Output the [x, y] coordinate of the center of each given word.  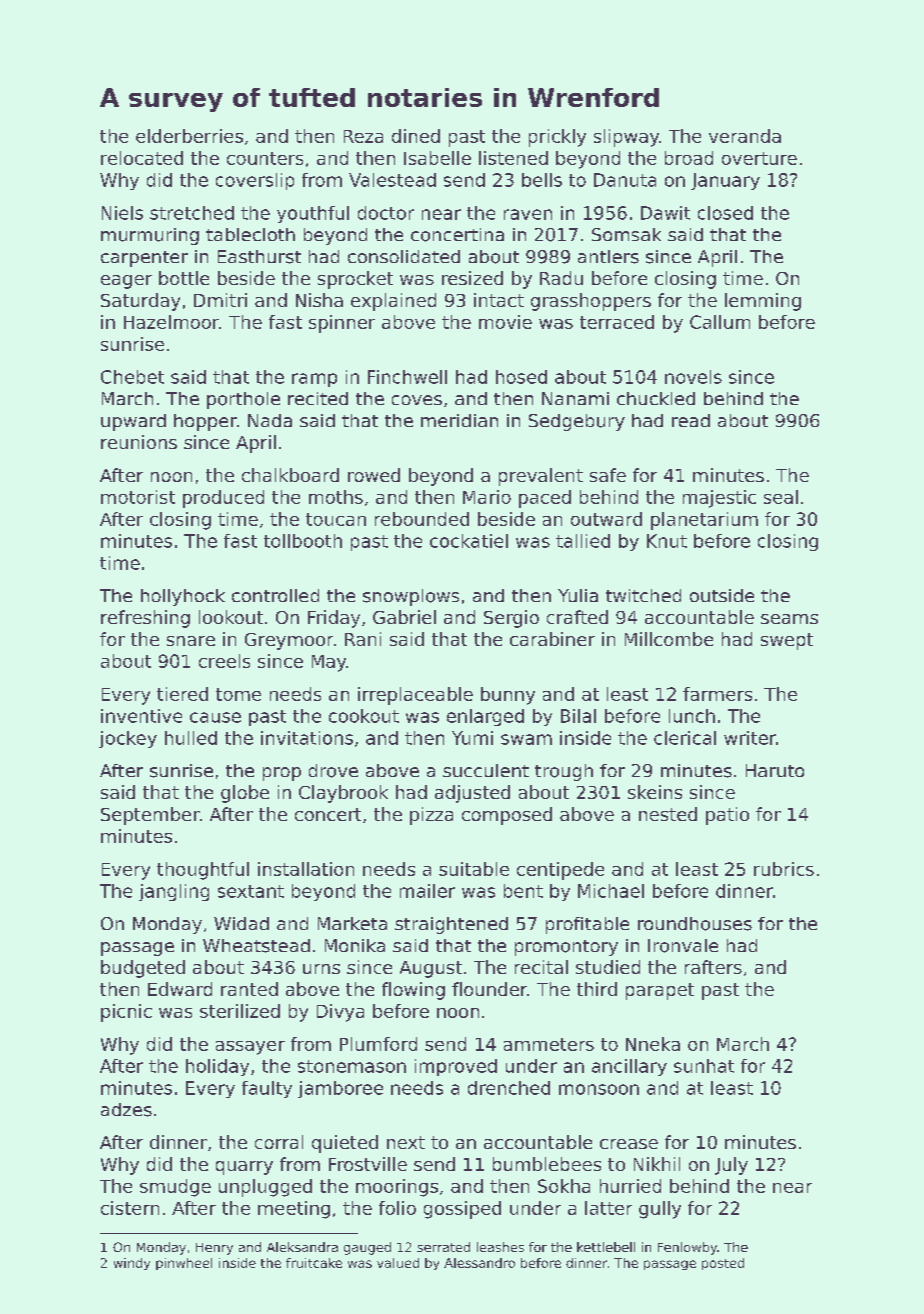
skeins [655, 792]
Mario [487, 497]
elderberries [189, 136]
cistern [130, 1208]
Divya [340, 1013]
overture [759, 158]
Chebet [132, 377]
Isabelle [437, 158]
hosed [521, 377]
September [150, 816]
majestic [719, 499]
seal [781, 497]
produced [223, 499]
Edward [180, 989]
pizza [431, 816]
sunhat [704, 1066]
